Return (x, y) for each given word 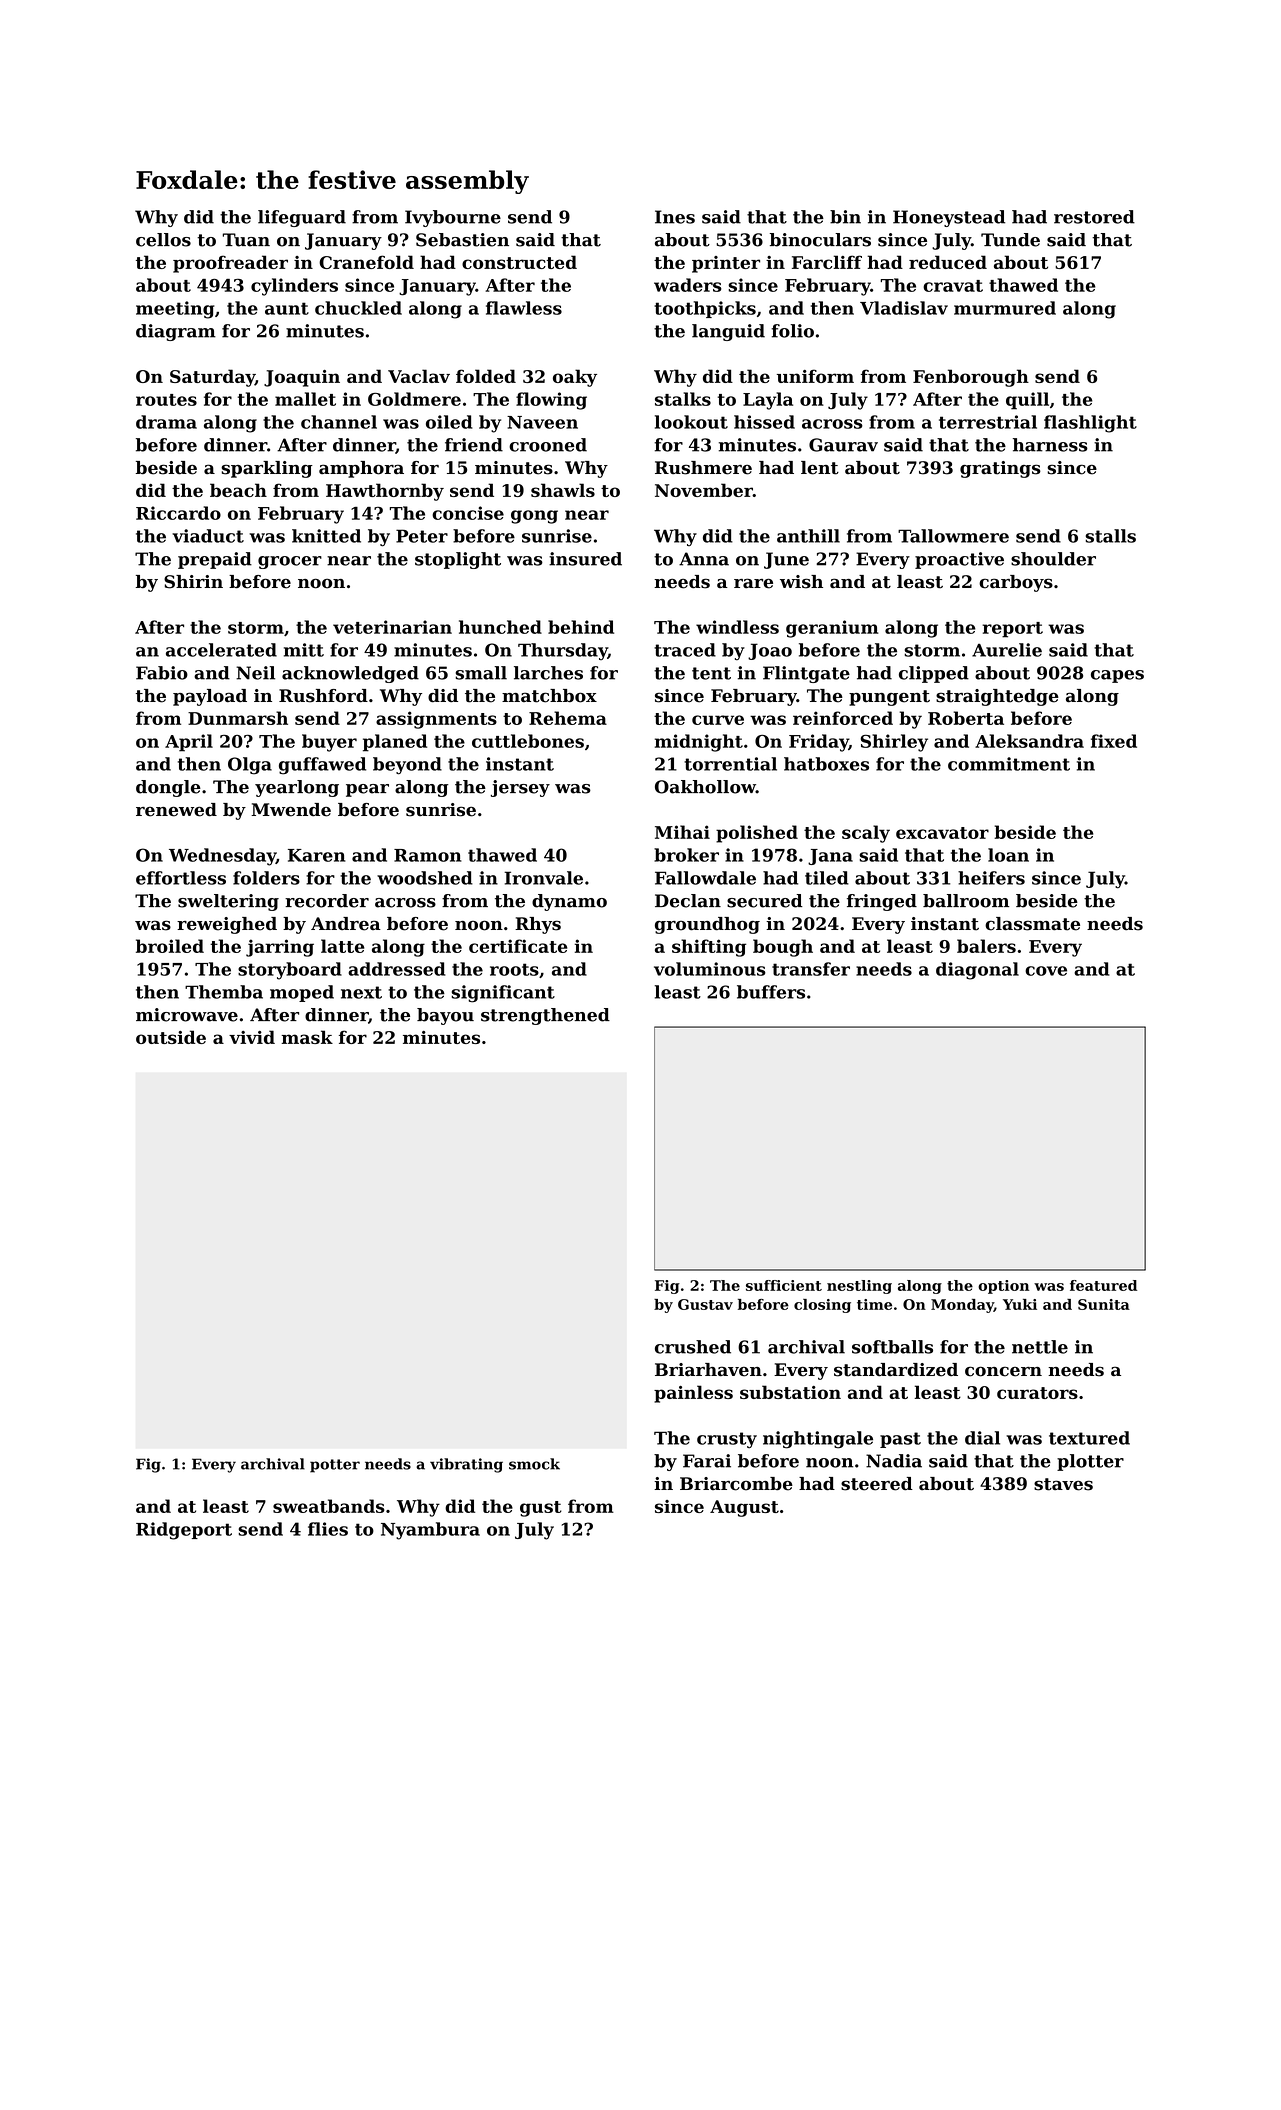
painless (693, 1394)
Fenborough (971, 378)
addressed (396, 969)
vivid (252, 1037)
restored (1094, 217)
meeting (175, 310)
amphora (361, 469)
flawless (524, 308)
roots (514, 969)
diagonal (977, 971)
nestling (859, 1287)
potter (335, 1466)
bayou (445, 1016)
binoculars (820, 240)
